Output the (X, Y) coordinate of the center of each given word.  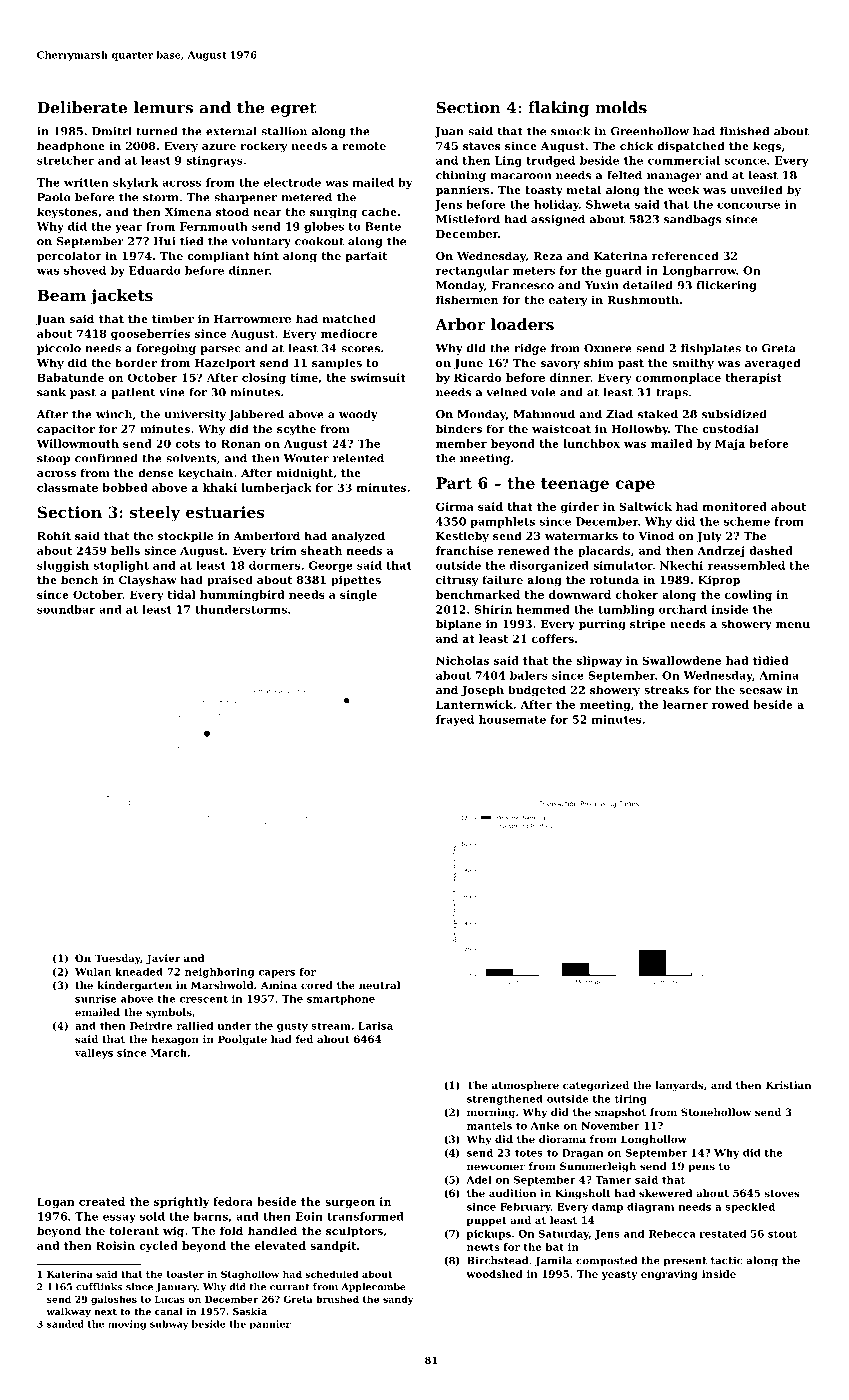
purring (602, 625)
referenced (685, 255)
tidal (181, 594)
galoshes (114, 1300)
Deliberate (82, 107)
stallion (284, 131)
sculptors (354, 1232)
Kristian (789, 1085)
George (331, 566)
